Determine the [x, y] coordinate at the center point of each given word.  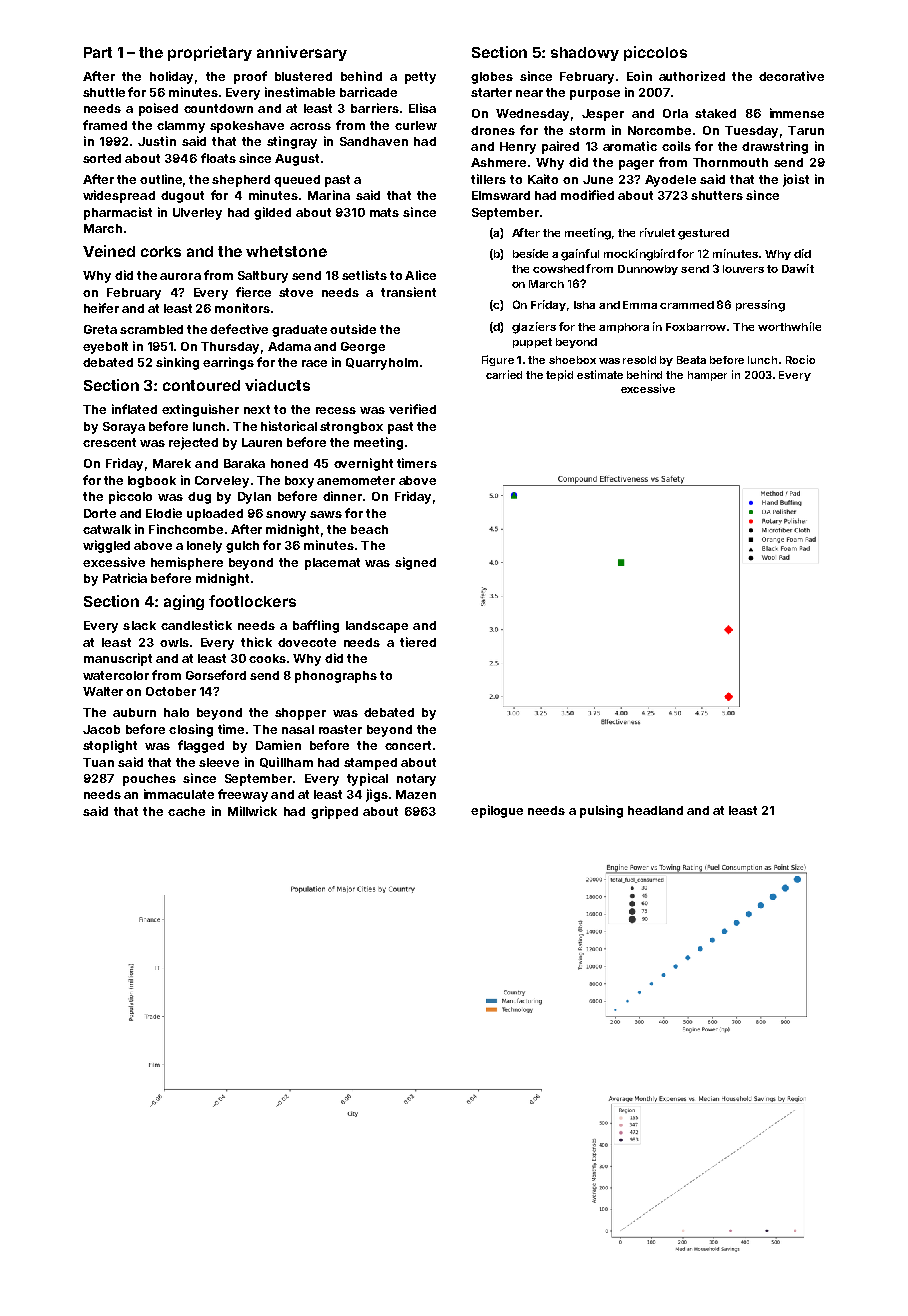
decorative [791, 76]
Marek [172, 463]
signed [415, 563]
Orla [675, 113]
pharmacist [118, 213]
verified [412, 409]
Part [98, 52]
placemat [332, 564]
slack [139, 625]
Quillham [286, 762]
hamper [707, 376]
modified [587, 195]
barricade [368, 92]
